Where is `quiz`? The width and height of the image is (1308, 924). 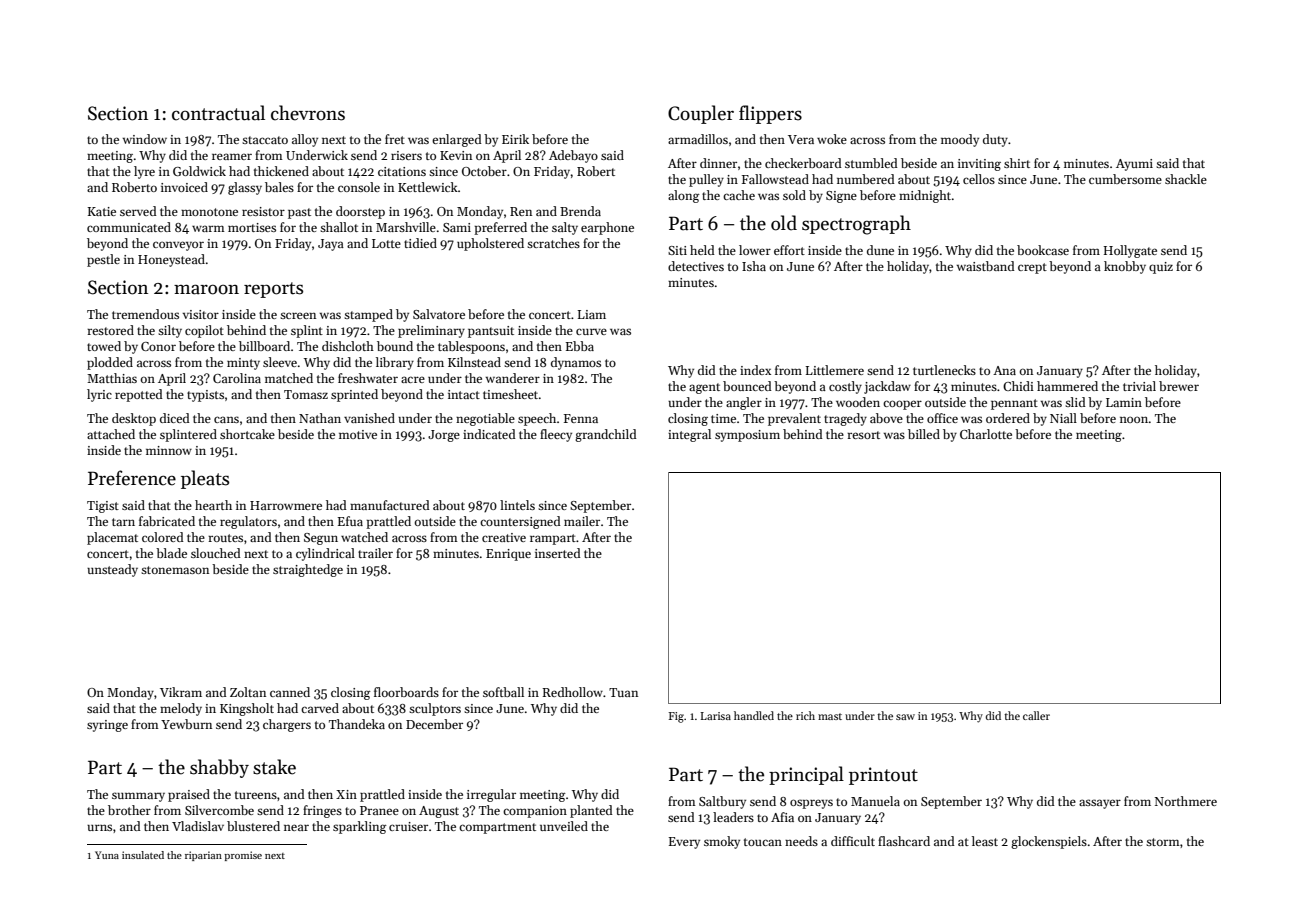
quiz is located at coordinates (1161, 268).
